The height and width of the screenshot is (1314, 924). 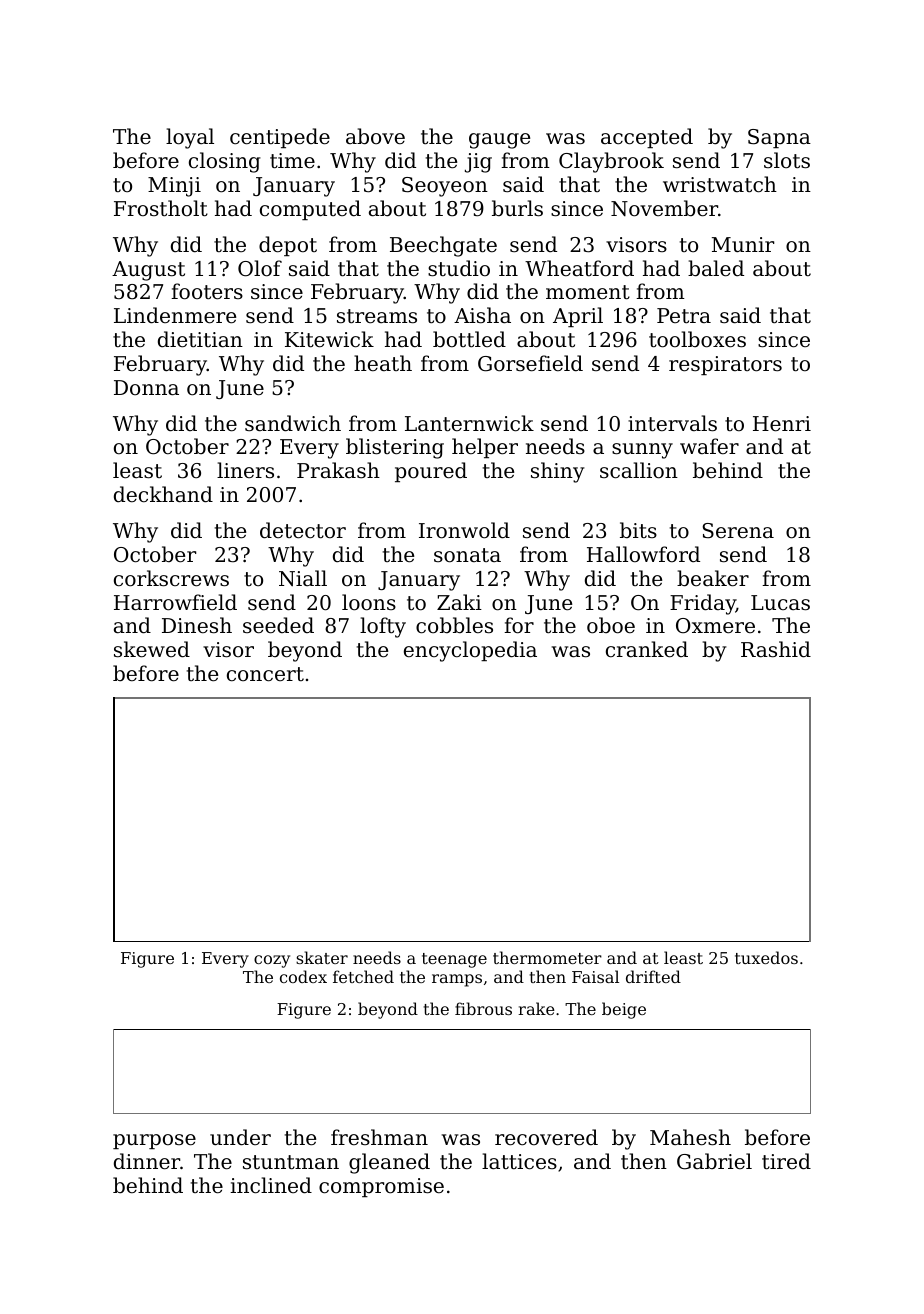 I want to click on inclined, so click(x=271, y=1185).
